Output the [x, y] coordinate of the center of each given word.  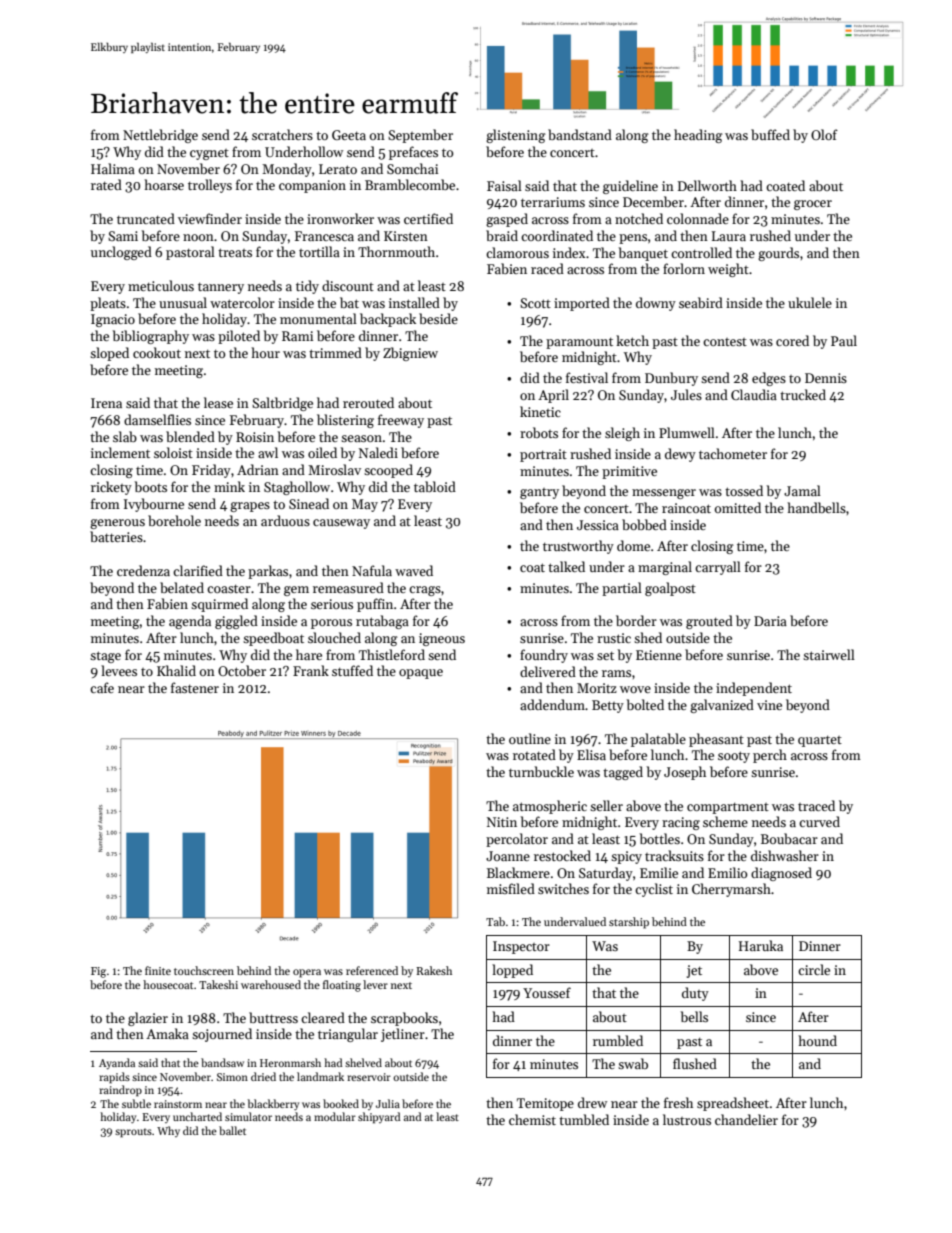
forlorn [684, 268]
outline [530, 738]
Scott [535, 303]
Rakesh [434, 970]
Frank [311, 670]
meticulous [161, 285]
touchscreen [204, 970]
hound [818, 1040]
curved [819, 821]
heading [698, 136]
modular [335, 1116]
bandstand [580, 134]
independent [754, 689]
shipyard [379, 1118]
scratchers [282, 134]
